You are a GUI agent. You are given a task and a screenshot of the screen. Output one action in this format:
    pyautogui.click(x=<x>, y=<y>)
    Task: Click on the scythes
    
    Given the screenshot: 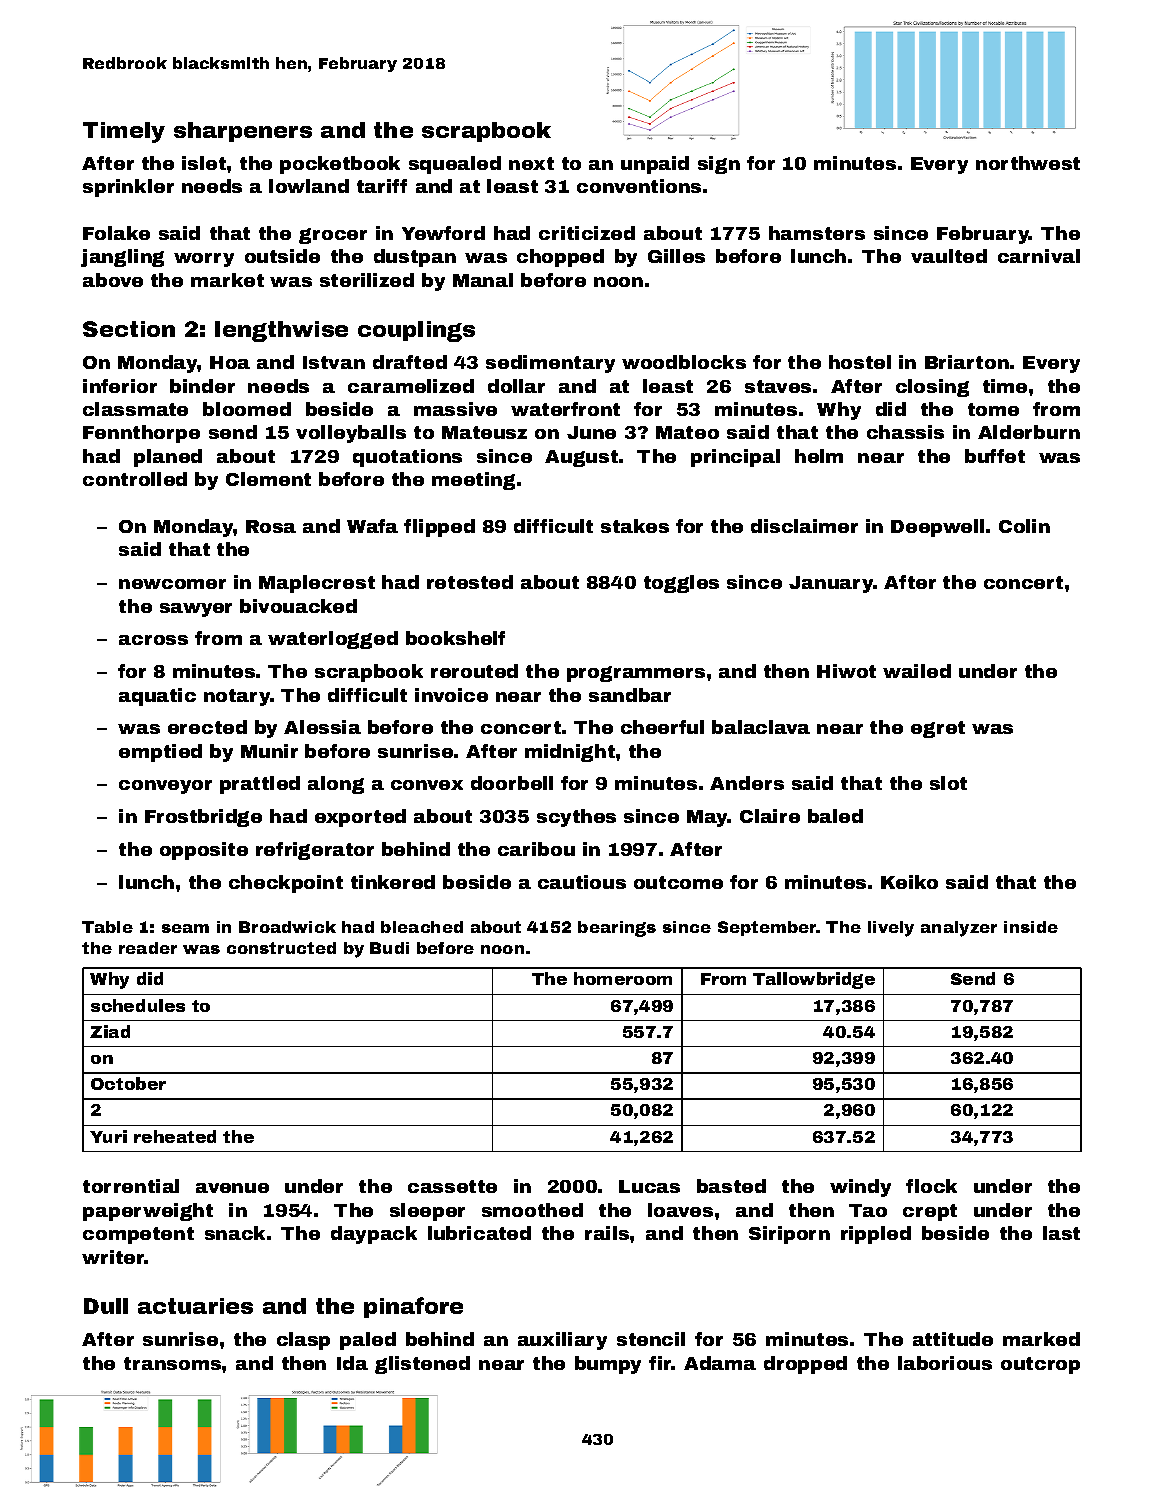 What is the action you would take?
    pyautogui.click(x=576, y=818)
